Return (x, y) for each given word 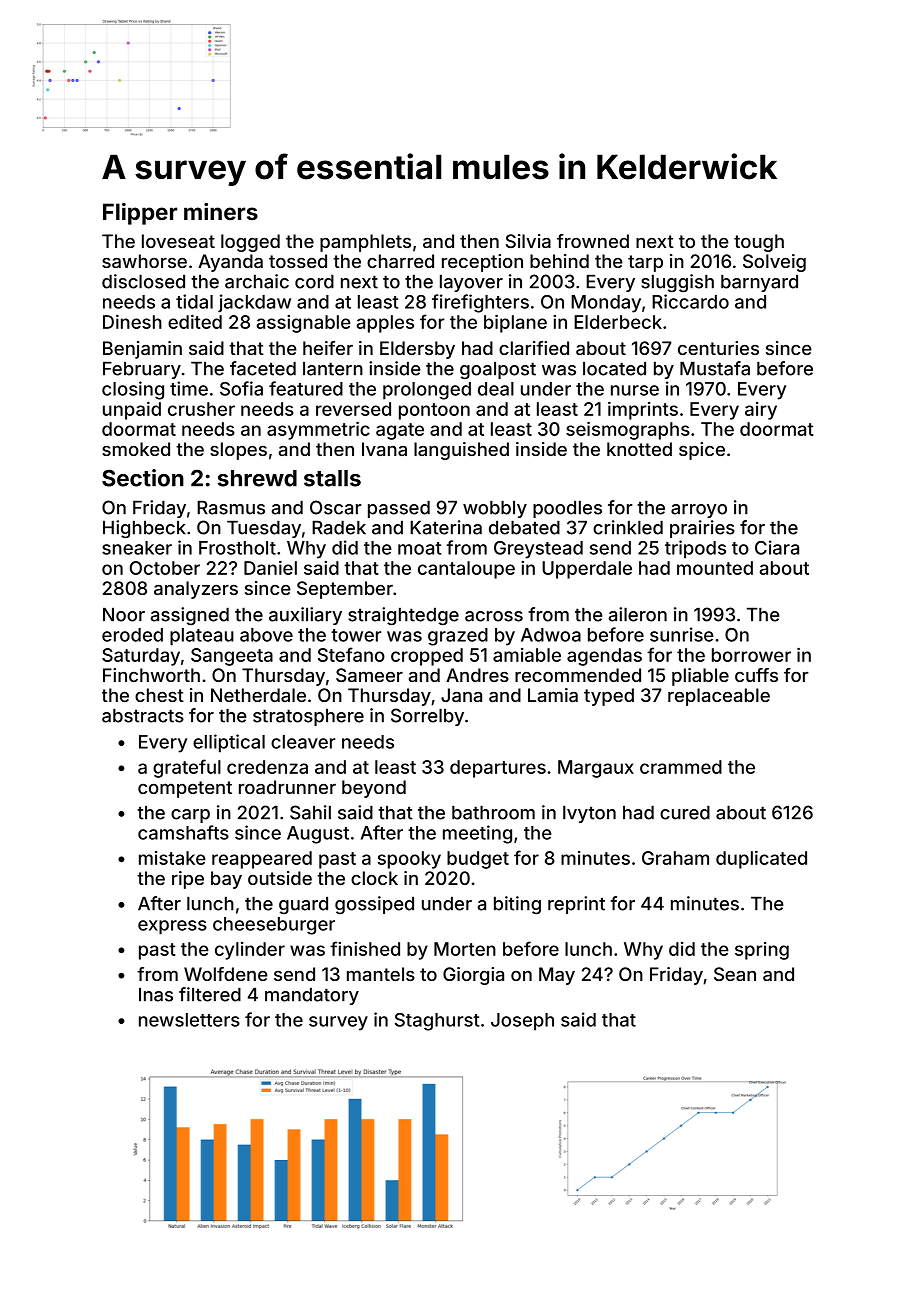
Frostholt (237, 548)
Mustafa (715, 368)
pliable (700, 677)
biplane (515, 324)
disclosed (143, 281)
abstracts (143, 715)
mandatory (312, 996)
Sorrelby (427, 717)
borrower (751, 655)
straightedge (403, 616)
